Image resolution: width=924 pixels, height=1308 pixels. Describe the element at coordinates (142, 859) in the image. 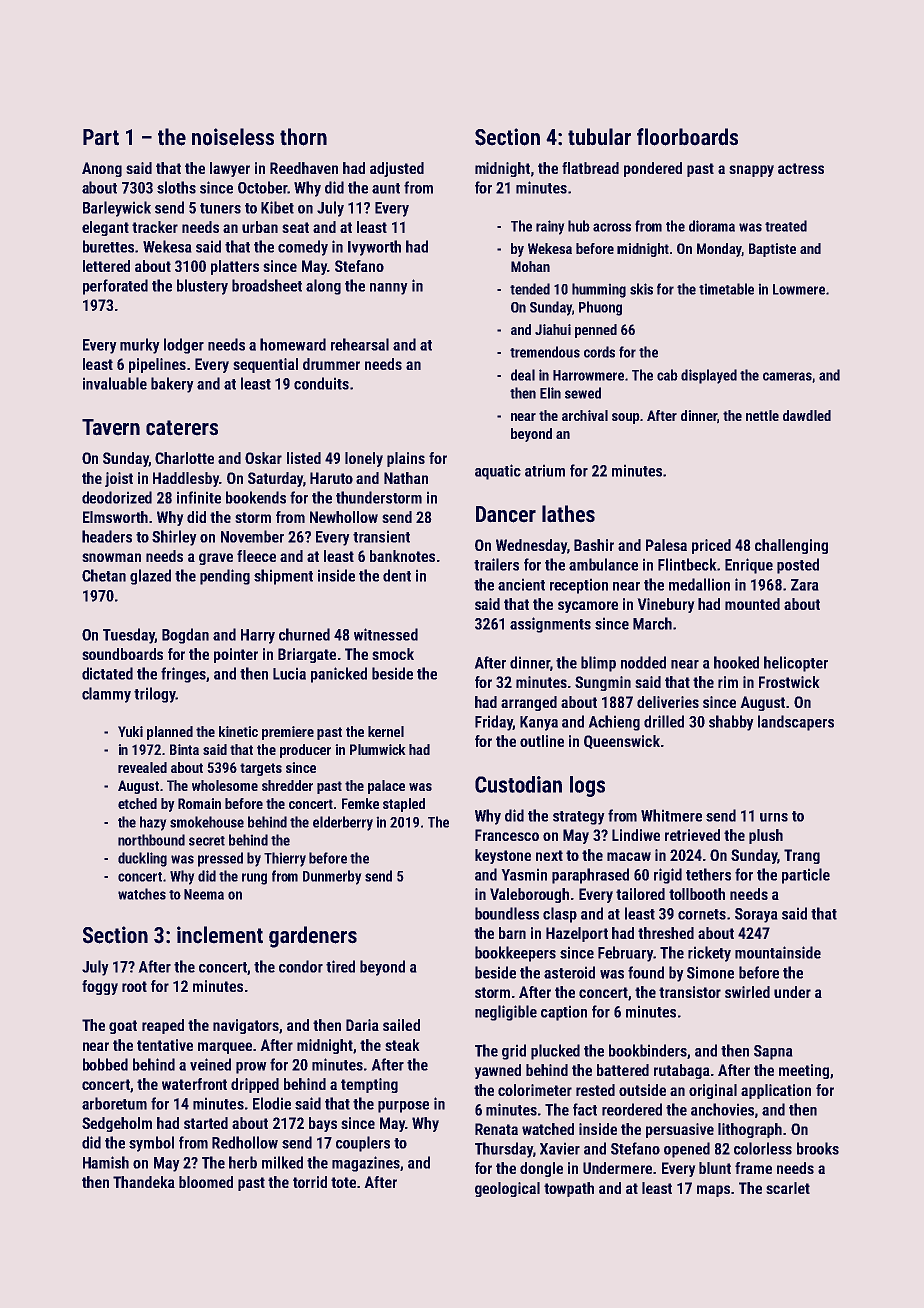

I see `duckling` at that location.
